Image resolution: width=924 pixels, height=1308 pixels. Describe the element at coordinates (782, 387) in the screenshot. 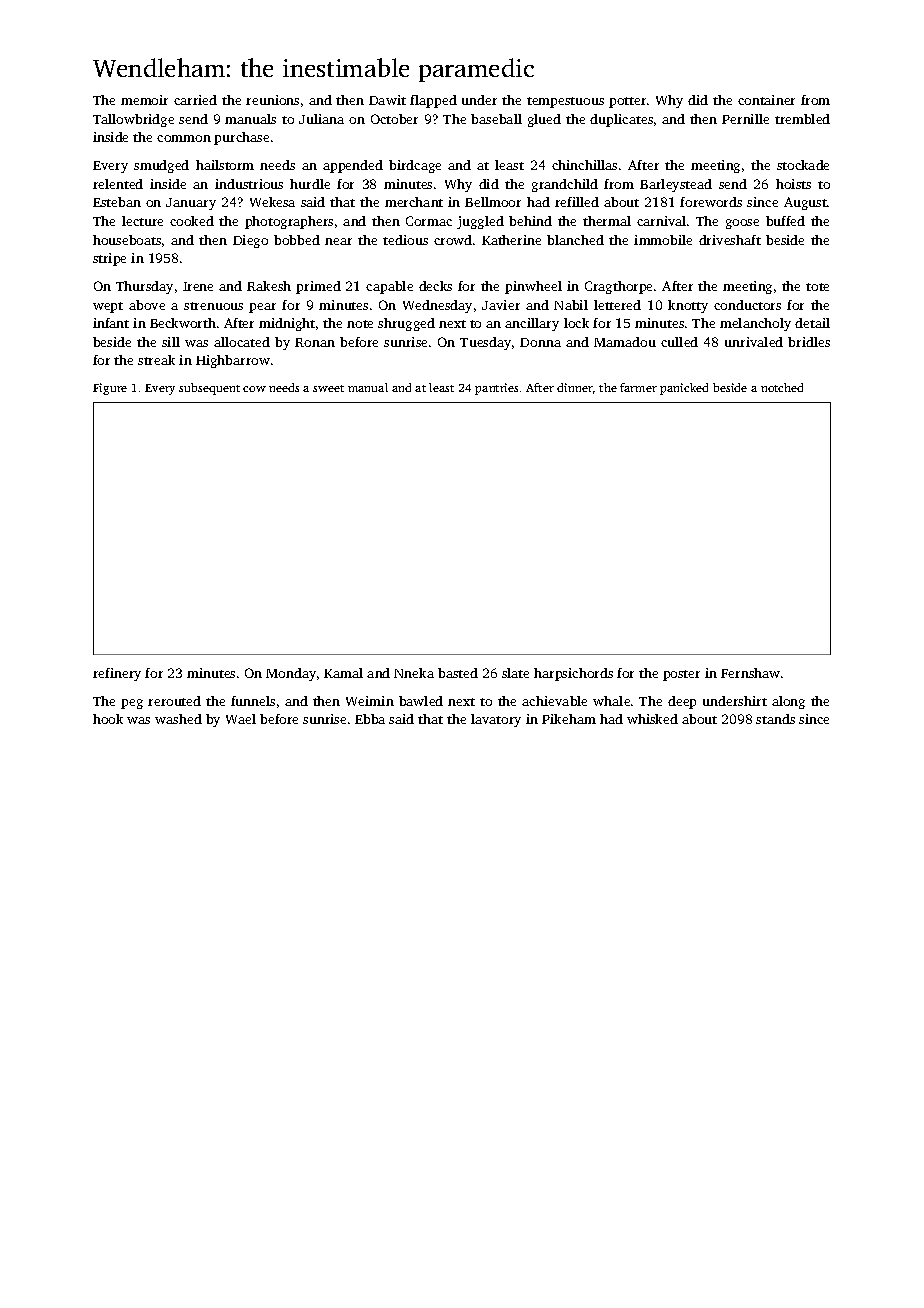

I see `notched` at that location.
